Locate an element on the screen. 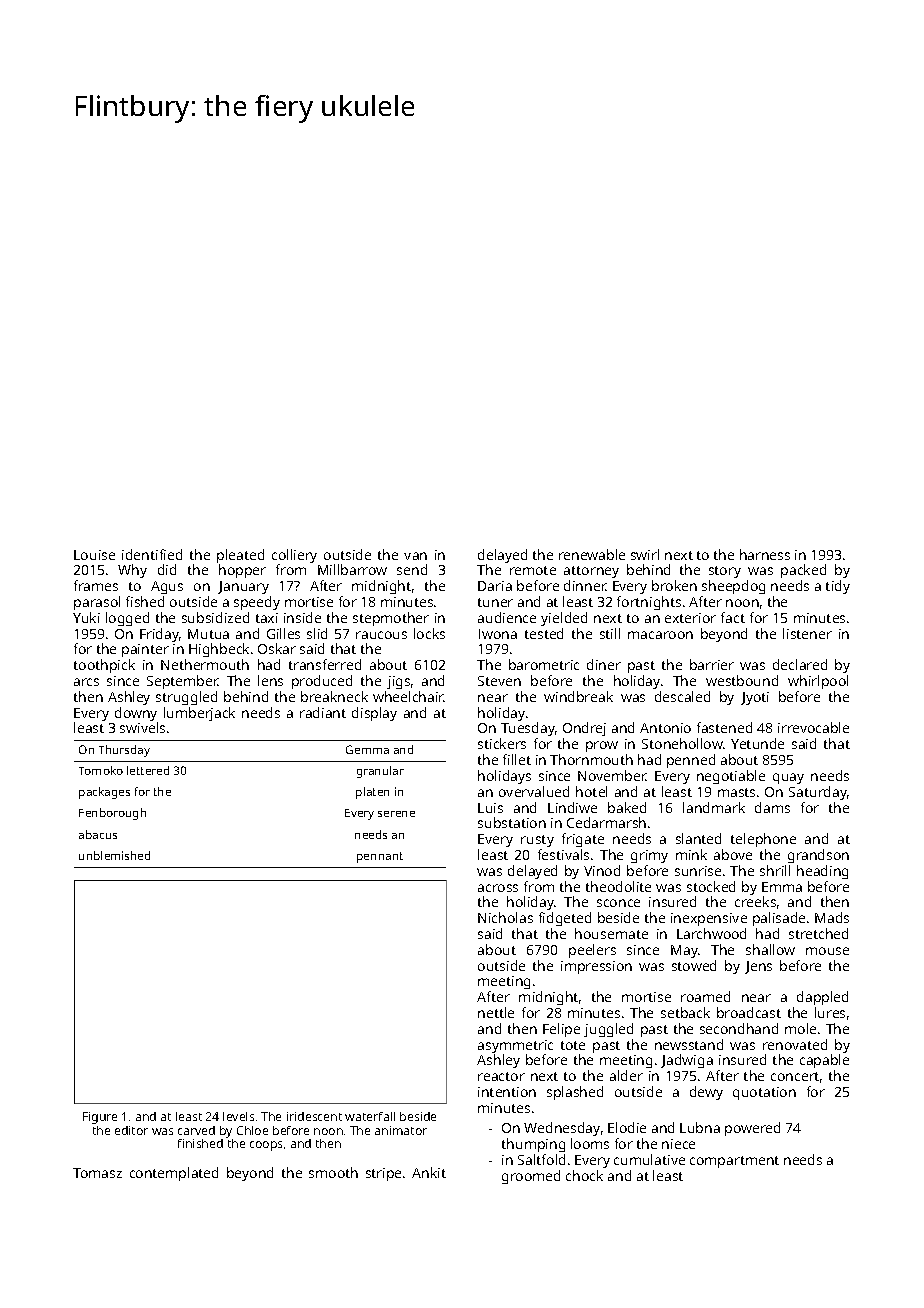 This screenshot has height=1308, width=924. harness is located at coordinates (765, 554).
